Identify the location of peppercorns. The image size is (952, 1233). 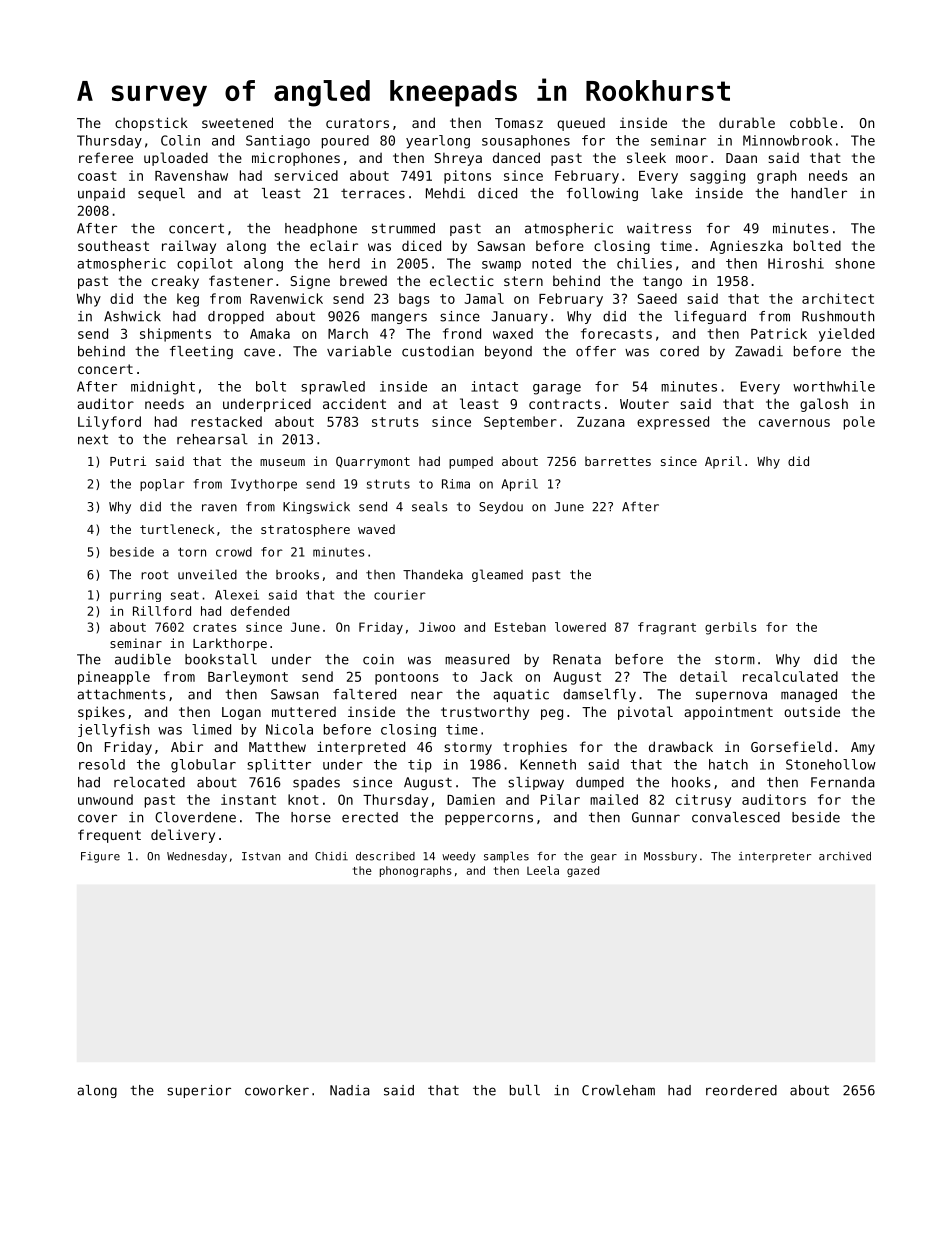
(489, 819).
